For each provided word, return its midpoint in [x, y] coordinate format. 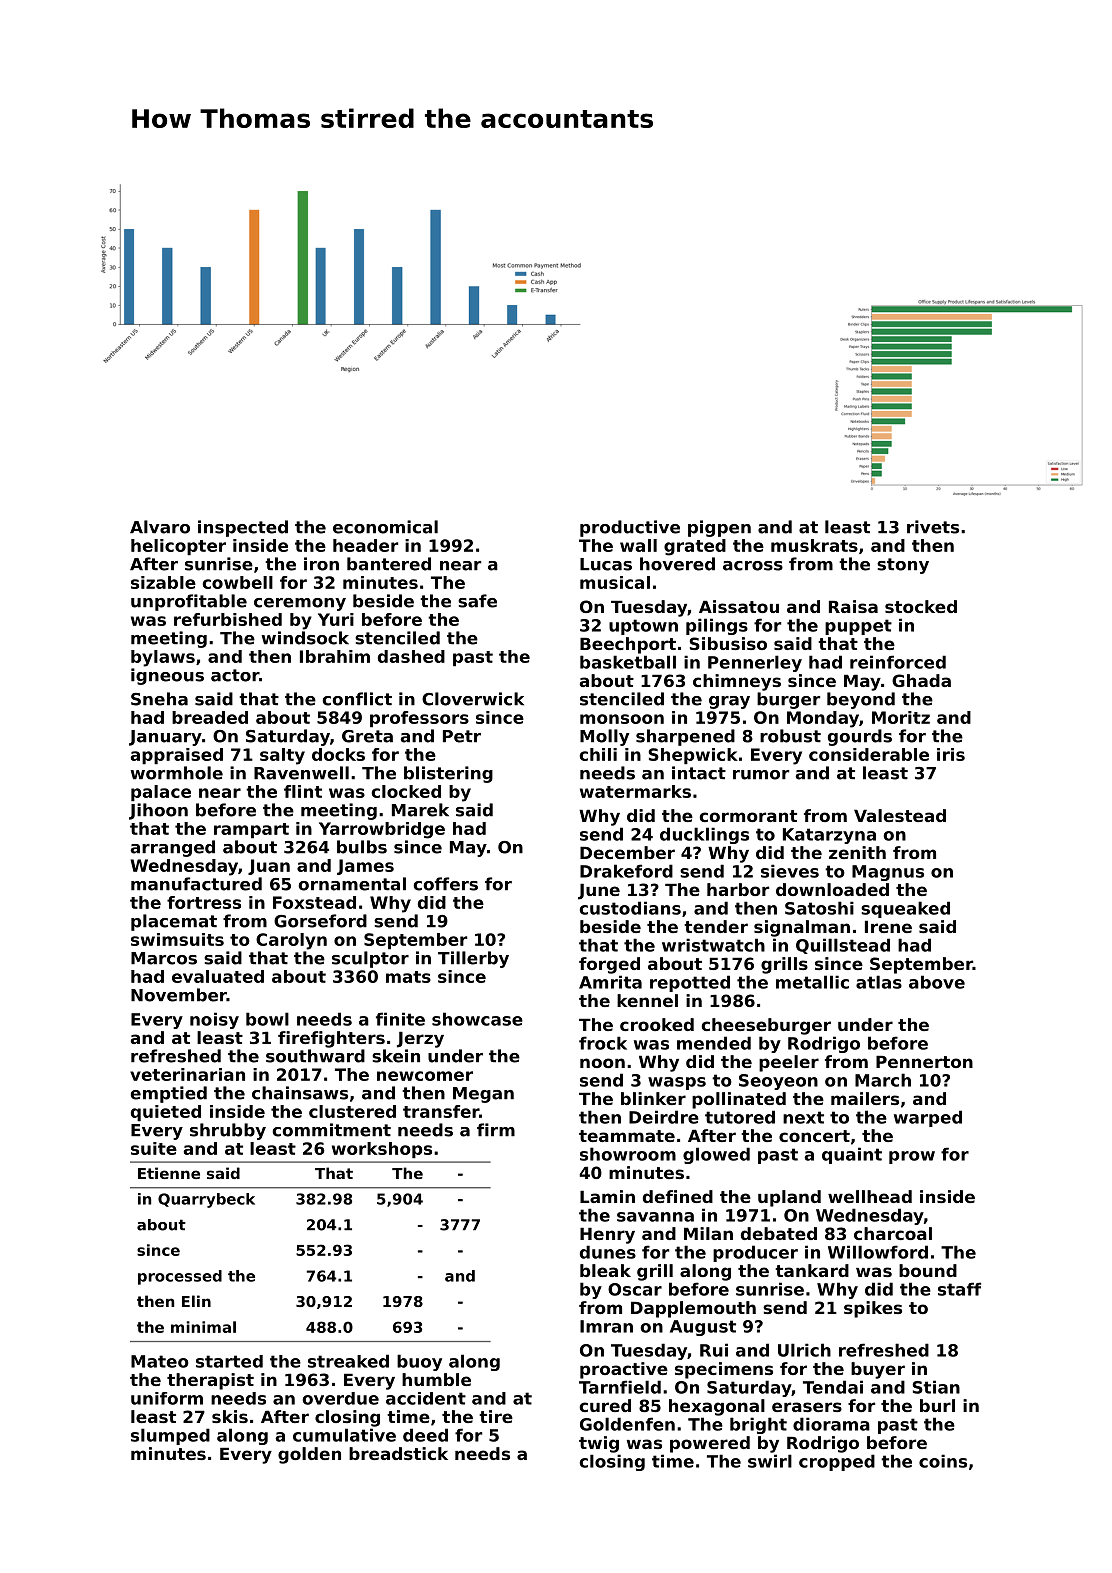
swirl [770, 1461]
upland [789, 1198]
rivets [933, 527]
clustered [352, 1111]
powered [710, 1444]
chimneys [737, 682]
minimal [203, 1327]
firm [496, 1130]
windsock [305, 638]
